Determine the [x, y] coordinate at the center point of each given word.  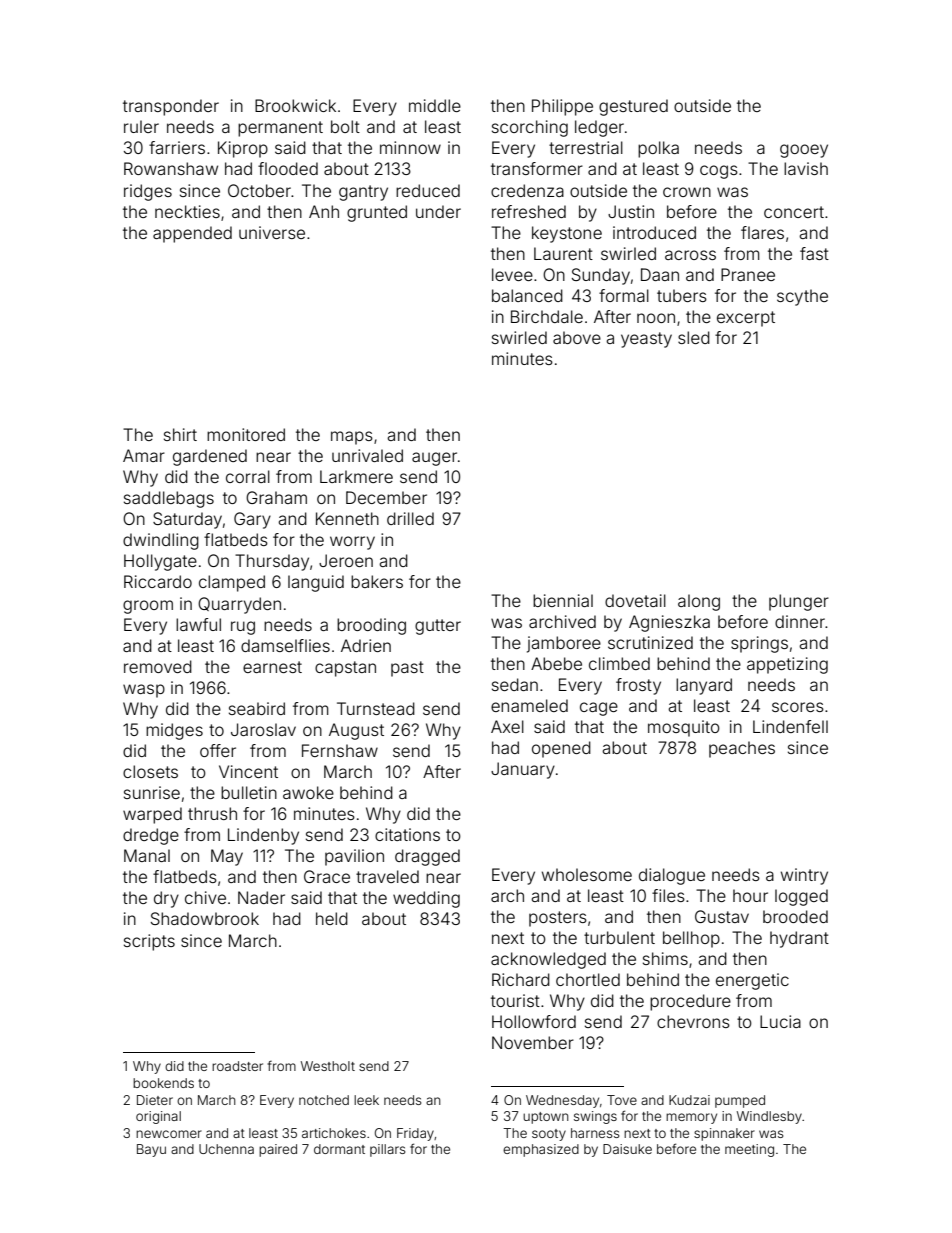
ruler [141, 126]
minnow [410, 147]
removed [158, 666]
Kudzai [689, 1100]
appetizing [787, 665]
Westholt [328, 1066]
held [332, 918]
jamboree [564, 644]
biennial [563, 600]
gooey [804, 151]
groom [148, 607]
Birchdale [547, 316]
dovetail [635, 600]
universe [272, 232]
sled [694, 337]
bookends [163, 1083]
